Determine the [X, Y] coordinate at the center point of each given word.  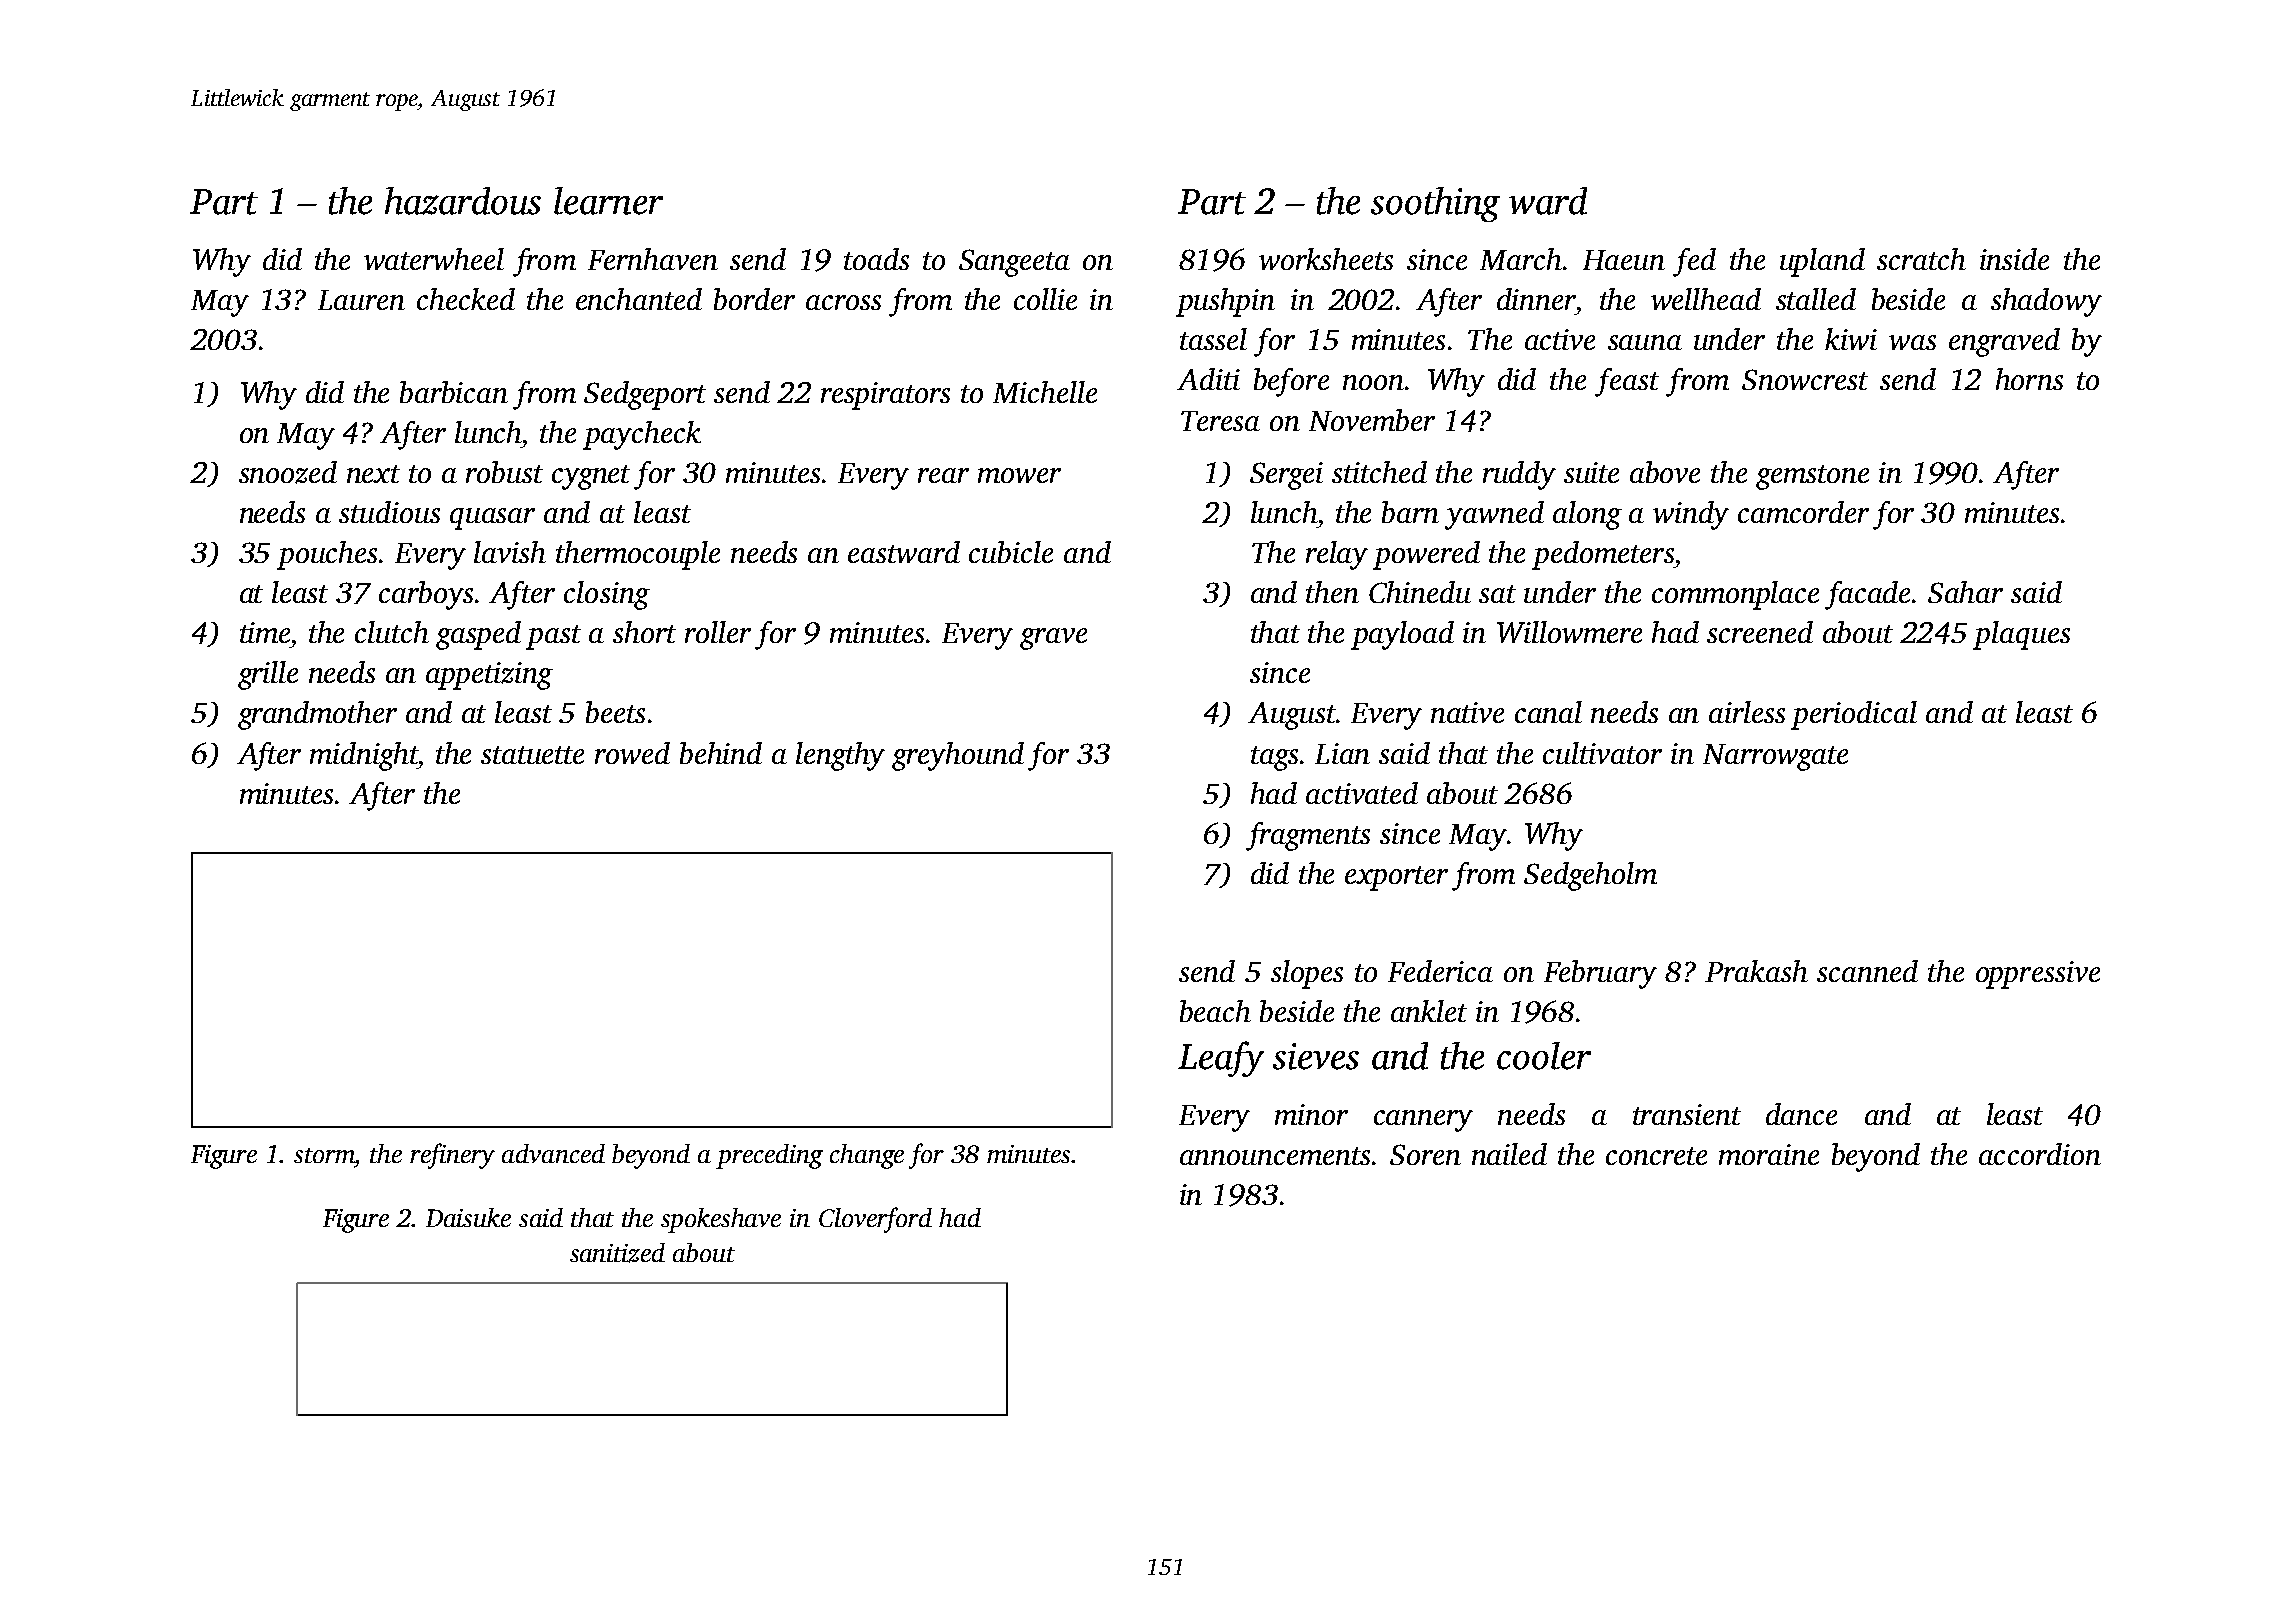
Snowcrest [1805, 379]
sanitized [617, 1253]
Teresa [1220, 421]
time [265, 632]
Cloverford [875, 1220]
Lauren [361, 300]
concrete [1656, 1156]
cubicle [1011, 552]
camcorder [1803, 512]
